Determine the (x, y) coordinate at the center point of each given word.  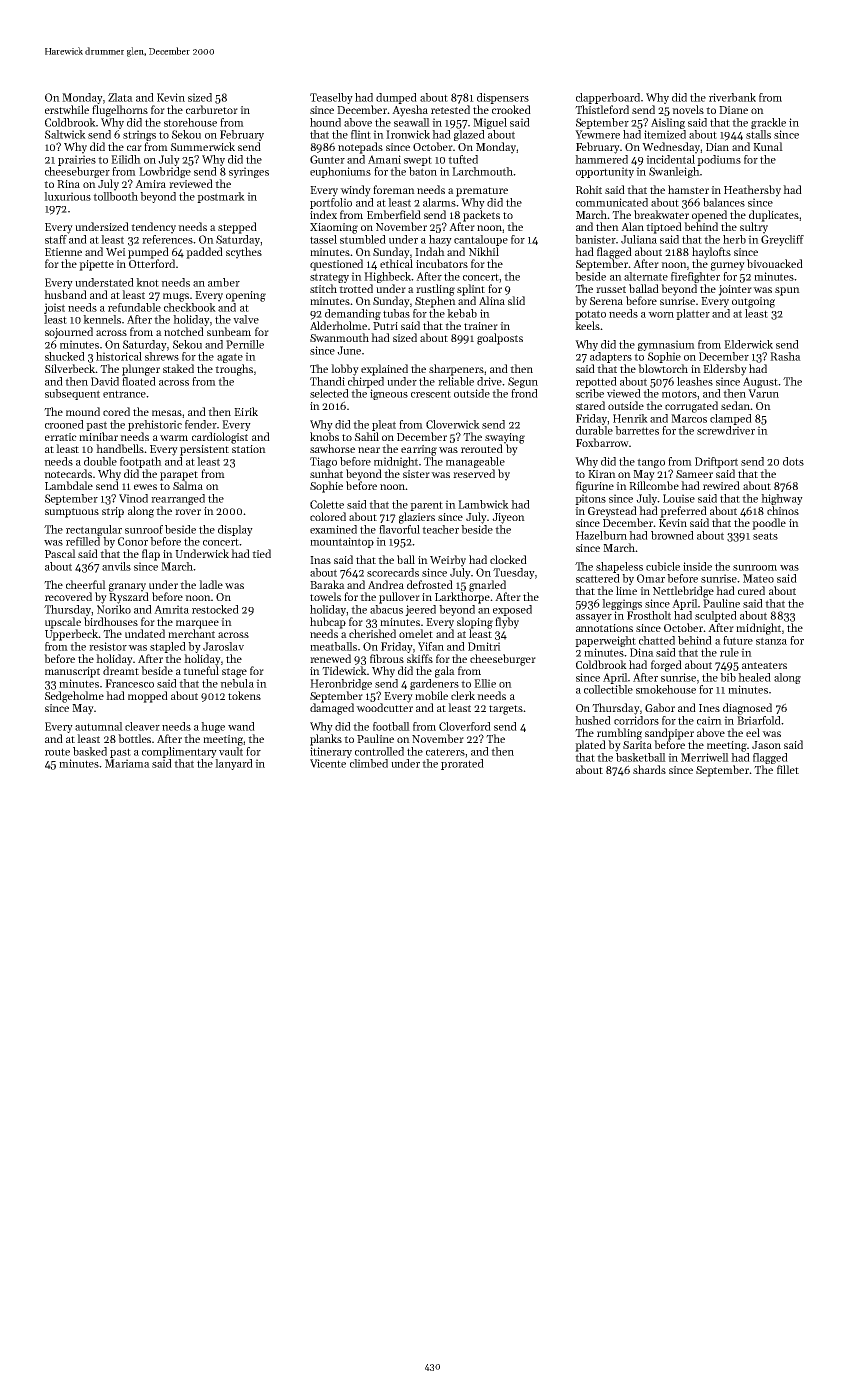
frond (524, 393)
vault (231, 751)
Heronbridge (341, 684)
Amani (384, 159)
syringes (249, 172)
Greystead (612, 512)
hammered (601, 159)
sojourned (69, 333)
